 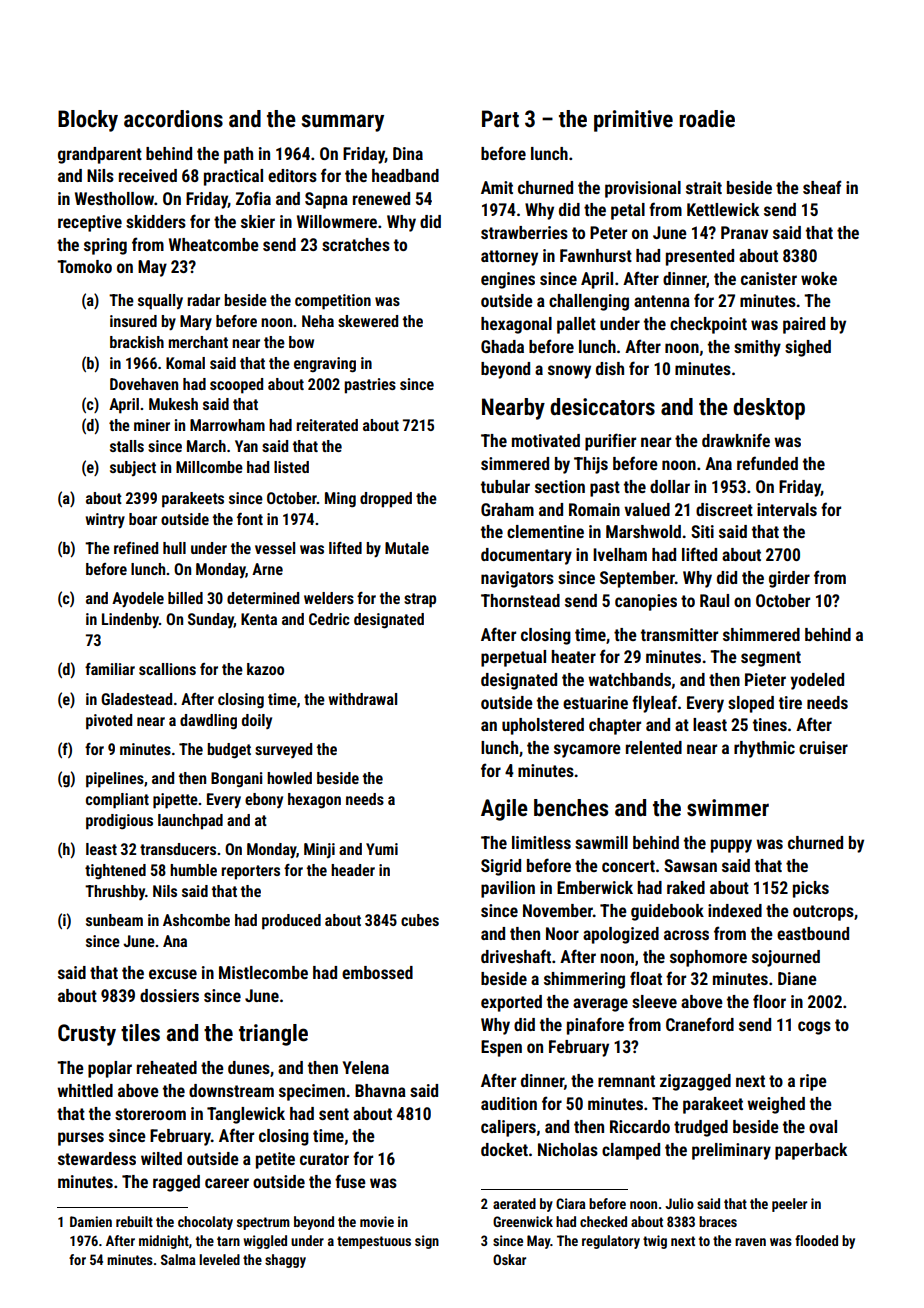 What do you see at coordinates (509, 1259) in the page?
I see `Oskar` at bounding box center [509, 1259].
